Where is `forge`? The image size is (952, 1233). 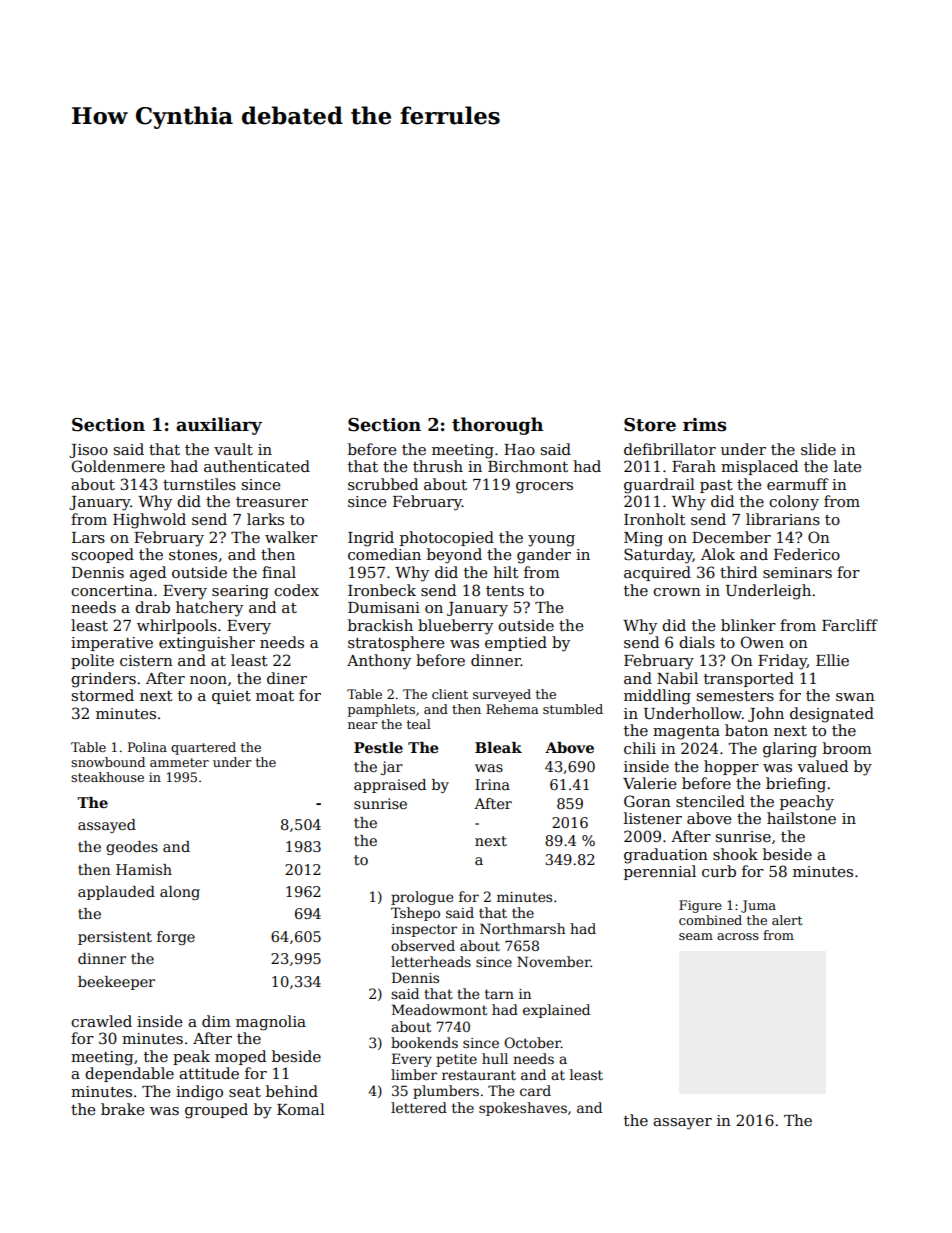 forge is located at coordinates (176, 938).
